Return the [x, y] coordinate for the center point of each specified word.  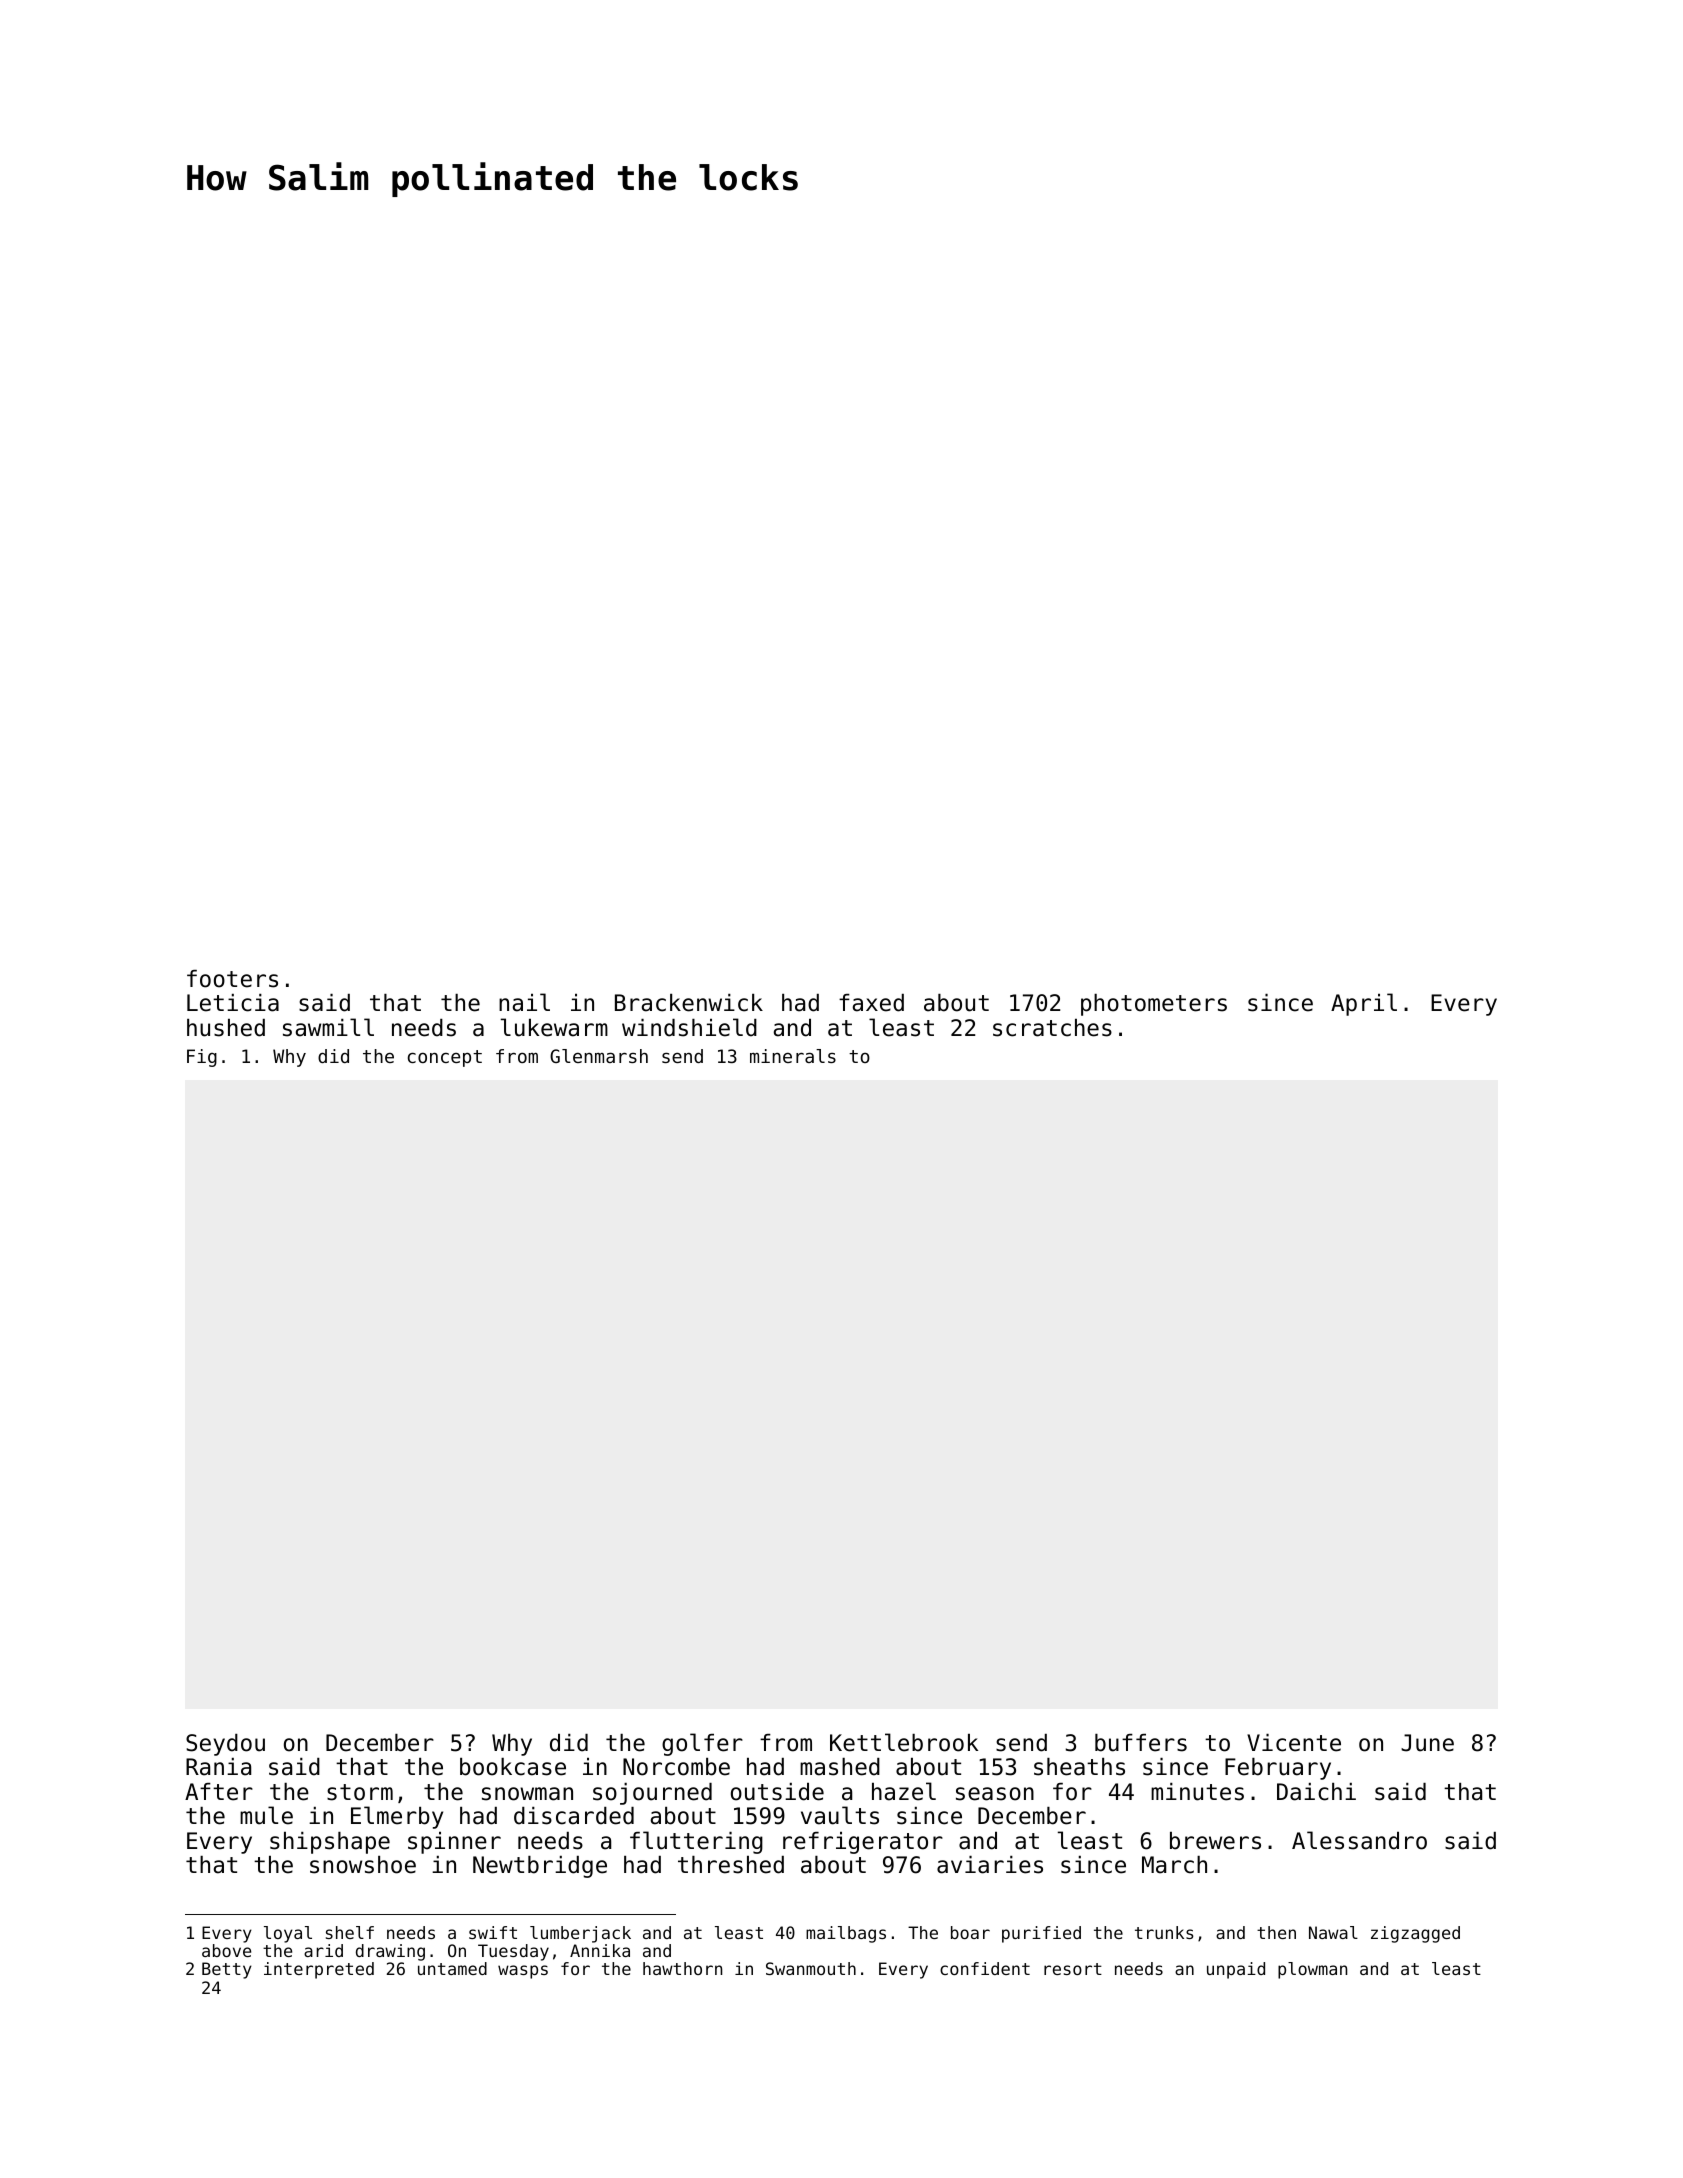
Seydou [225, 1745]
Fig [202, 1058]
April [1364, 1004]
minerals [793, 1056]
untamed [452, 1968]
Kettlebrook [904, 1742]
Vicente [1294, 1743]
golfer [702, 1744]
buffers [1141, 1743]
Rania [218, 1767]
